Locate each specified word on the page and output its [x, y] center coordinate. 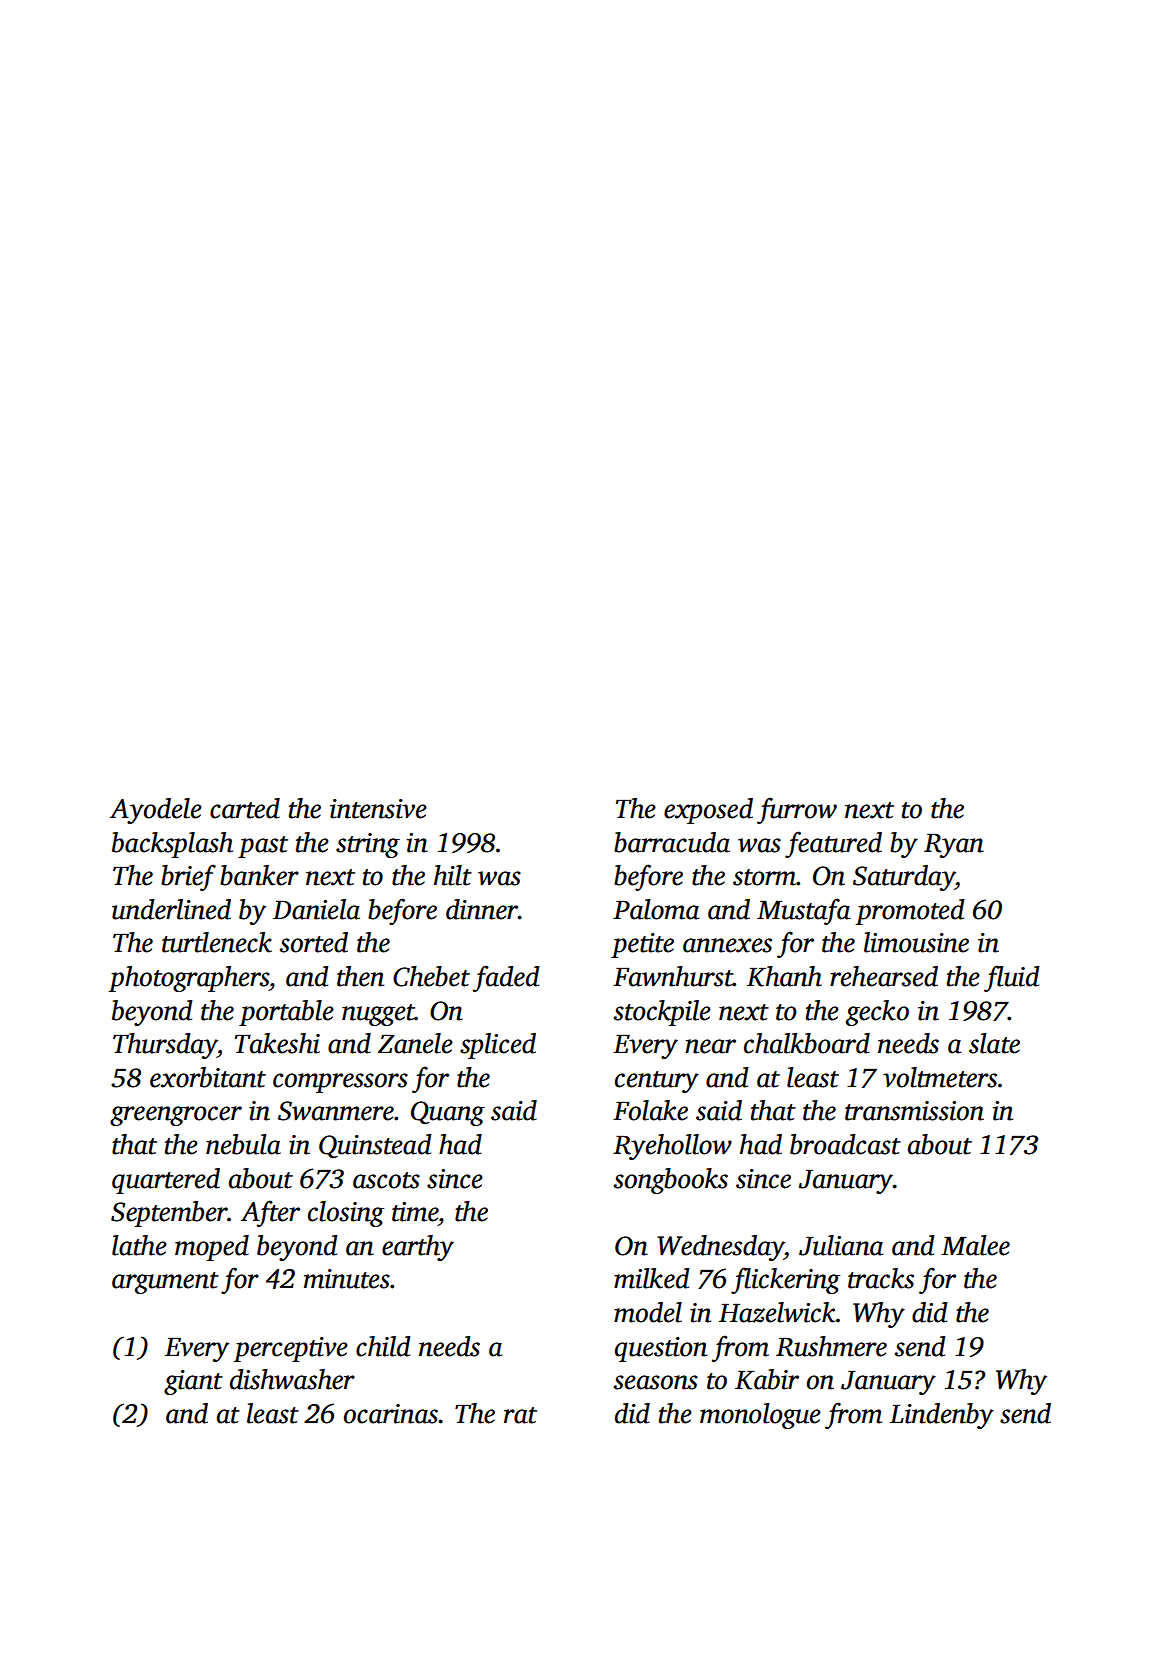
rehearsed [884, 976]
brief [188, 877]
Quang [448, 1113]
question [661, 1349]
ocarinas [391, 1414]
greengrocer [176, 1116]
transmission [914, 1111]
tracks [881, 1278]
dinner [482, 909]
